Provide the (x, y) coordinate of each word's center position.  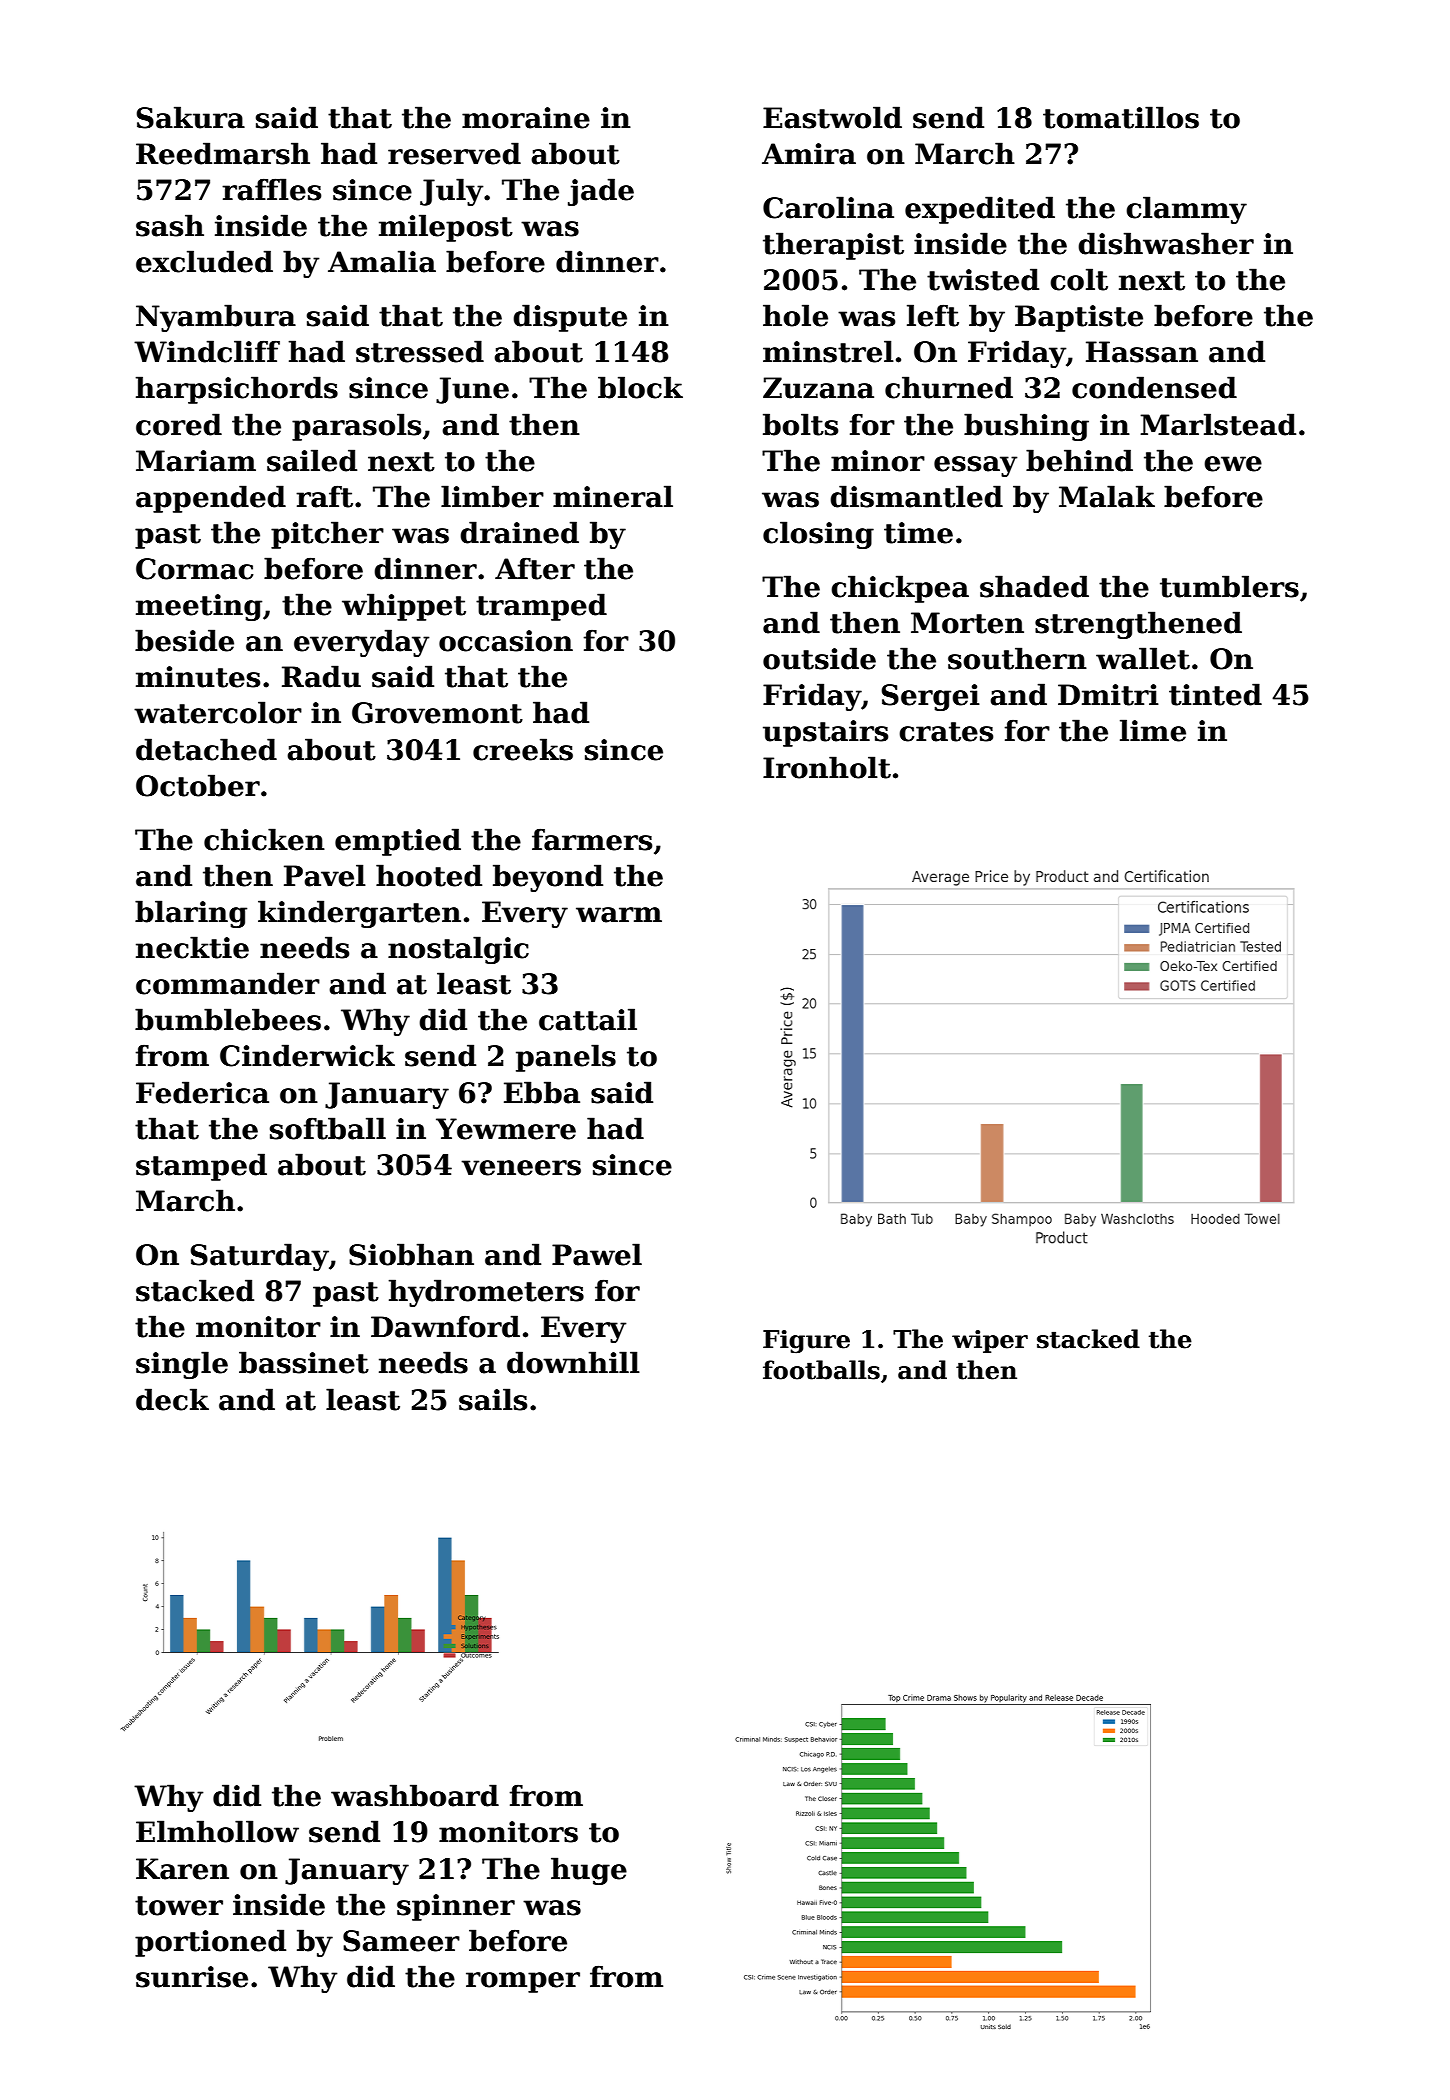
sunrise (192, 1977)
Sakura (190, 117)
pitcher (327, 535)
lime (1153, 730)
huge (589, 1871)
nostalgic (458, 950)
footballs (821, 1370)
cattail (588, 1019)
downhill (573, 1362)
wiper (990, 1341)
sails (493, 1399)
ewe (1233, 464)
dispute (570, 318)
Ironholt (827, 767)
